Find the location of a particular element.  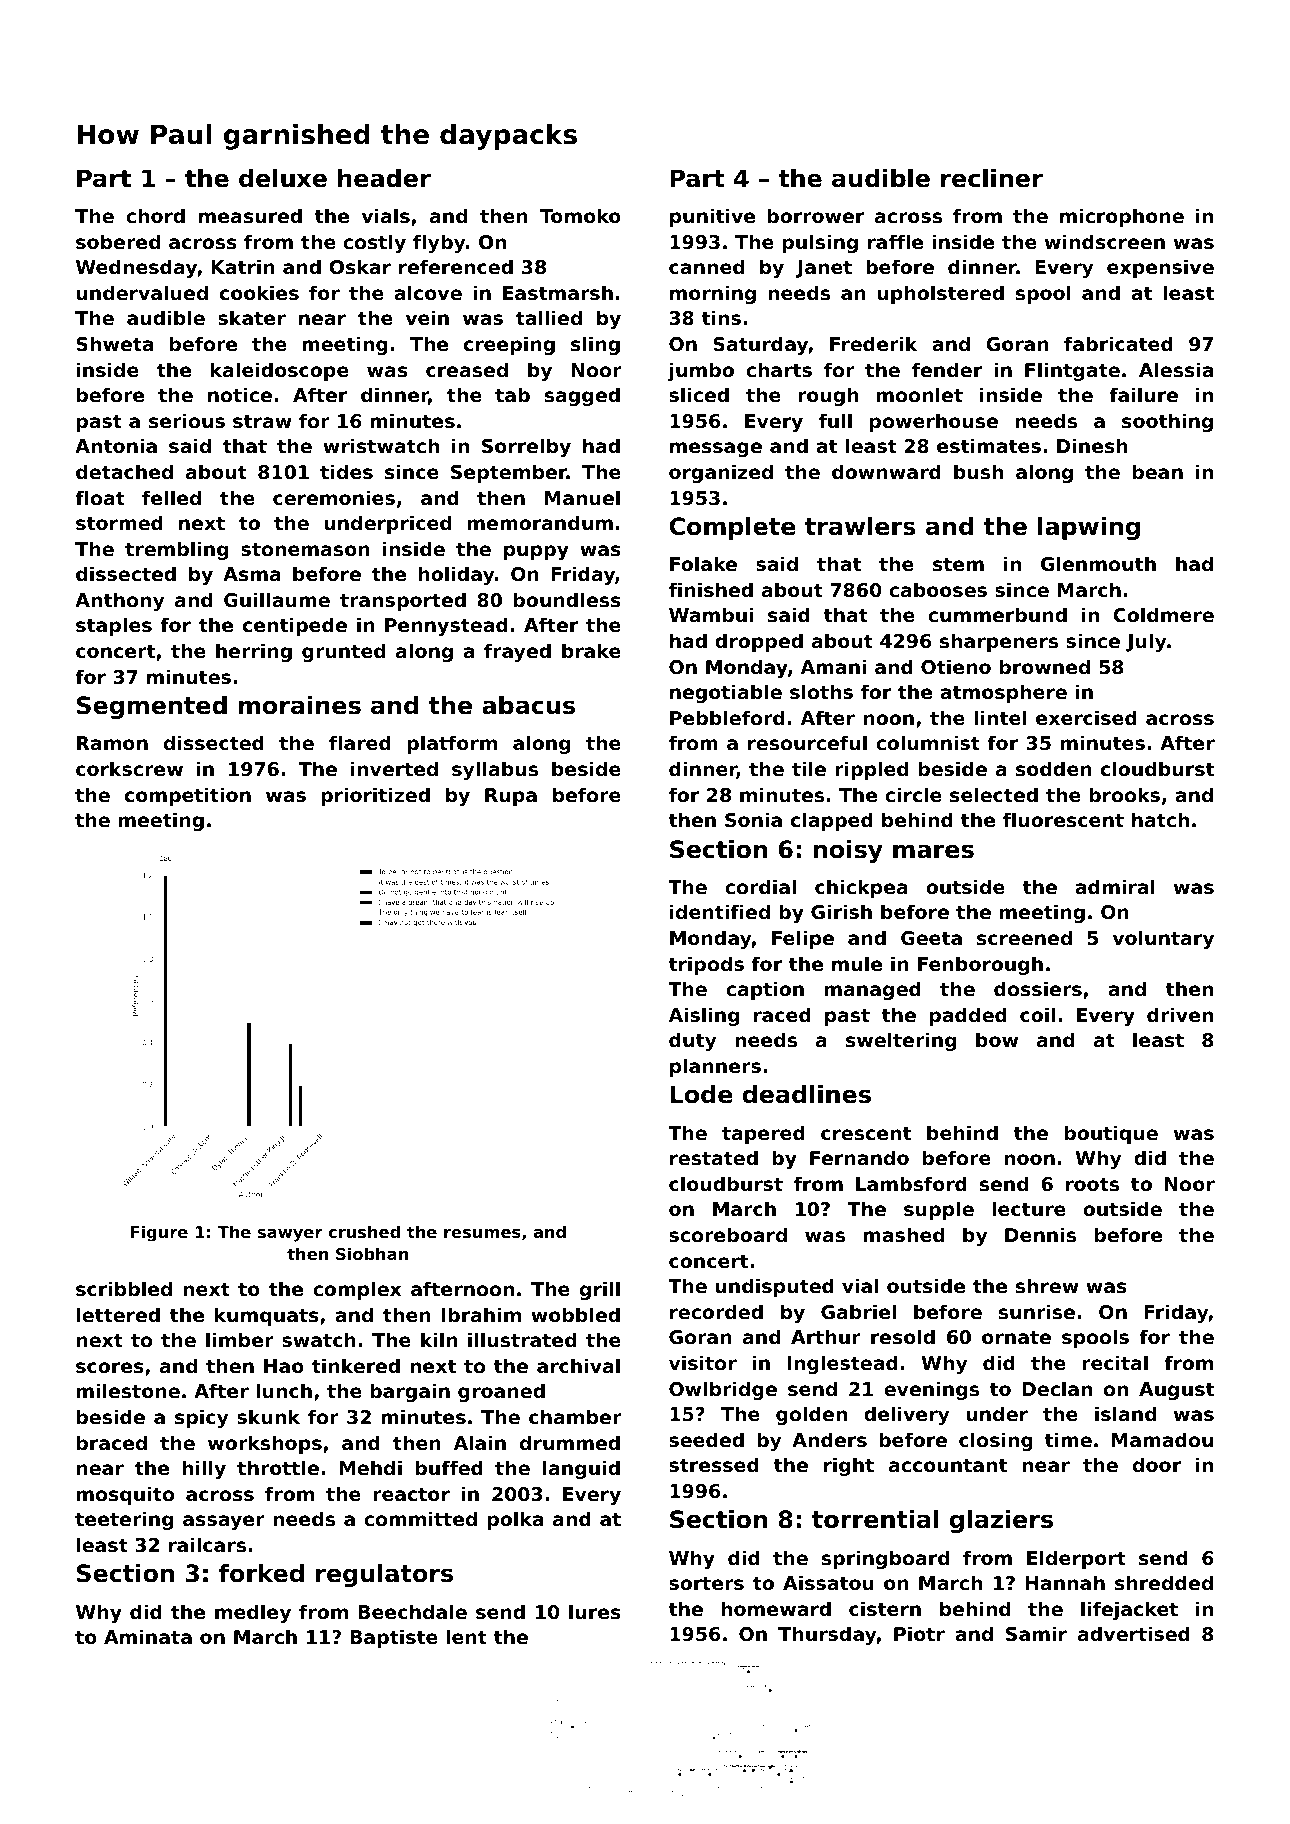

Coldmere is located at coordinates (1163, 614).
